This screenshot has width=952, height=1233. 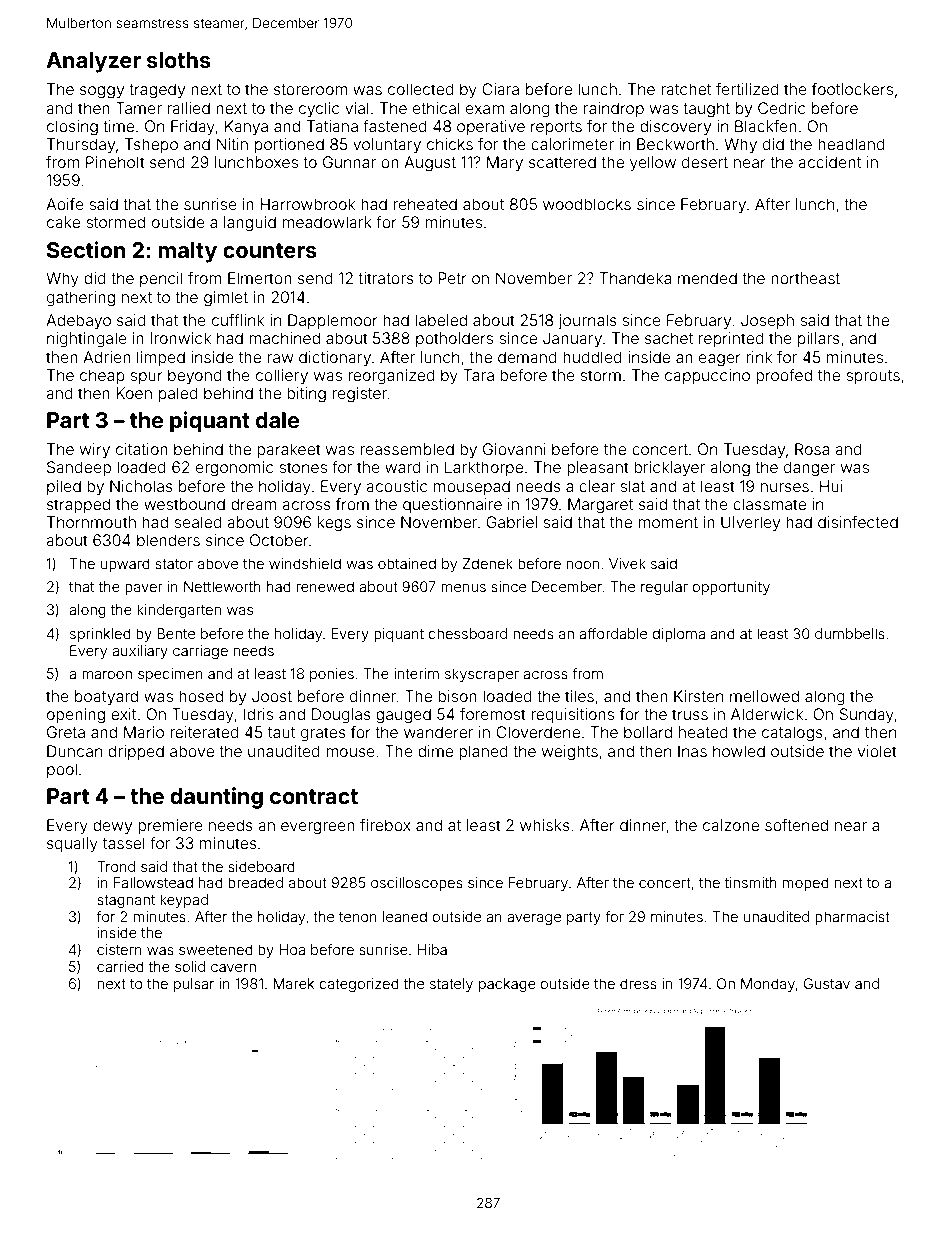 What do you see at coordinates (421, 89) in the screenshot?
I see `collected` at bounding box center [421, 89].
